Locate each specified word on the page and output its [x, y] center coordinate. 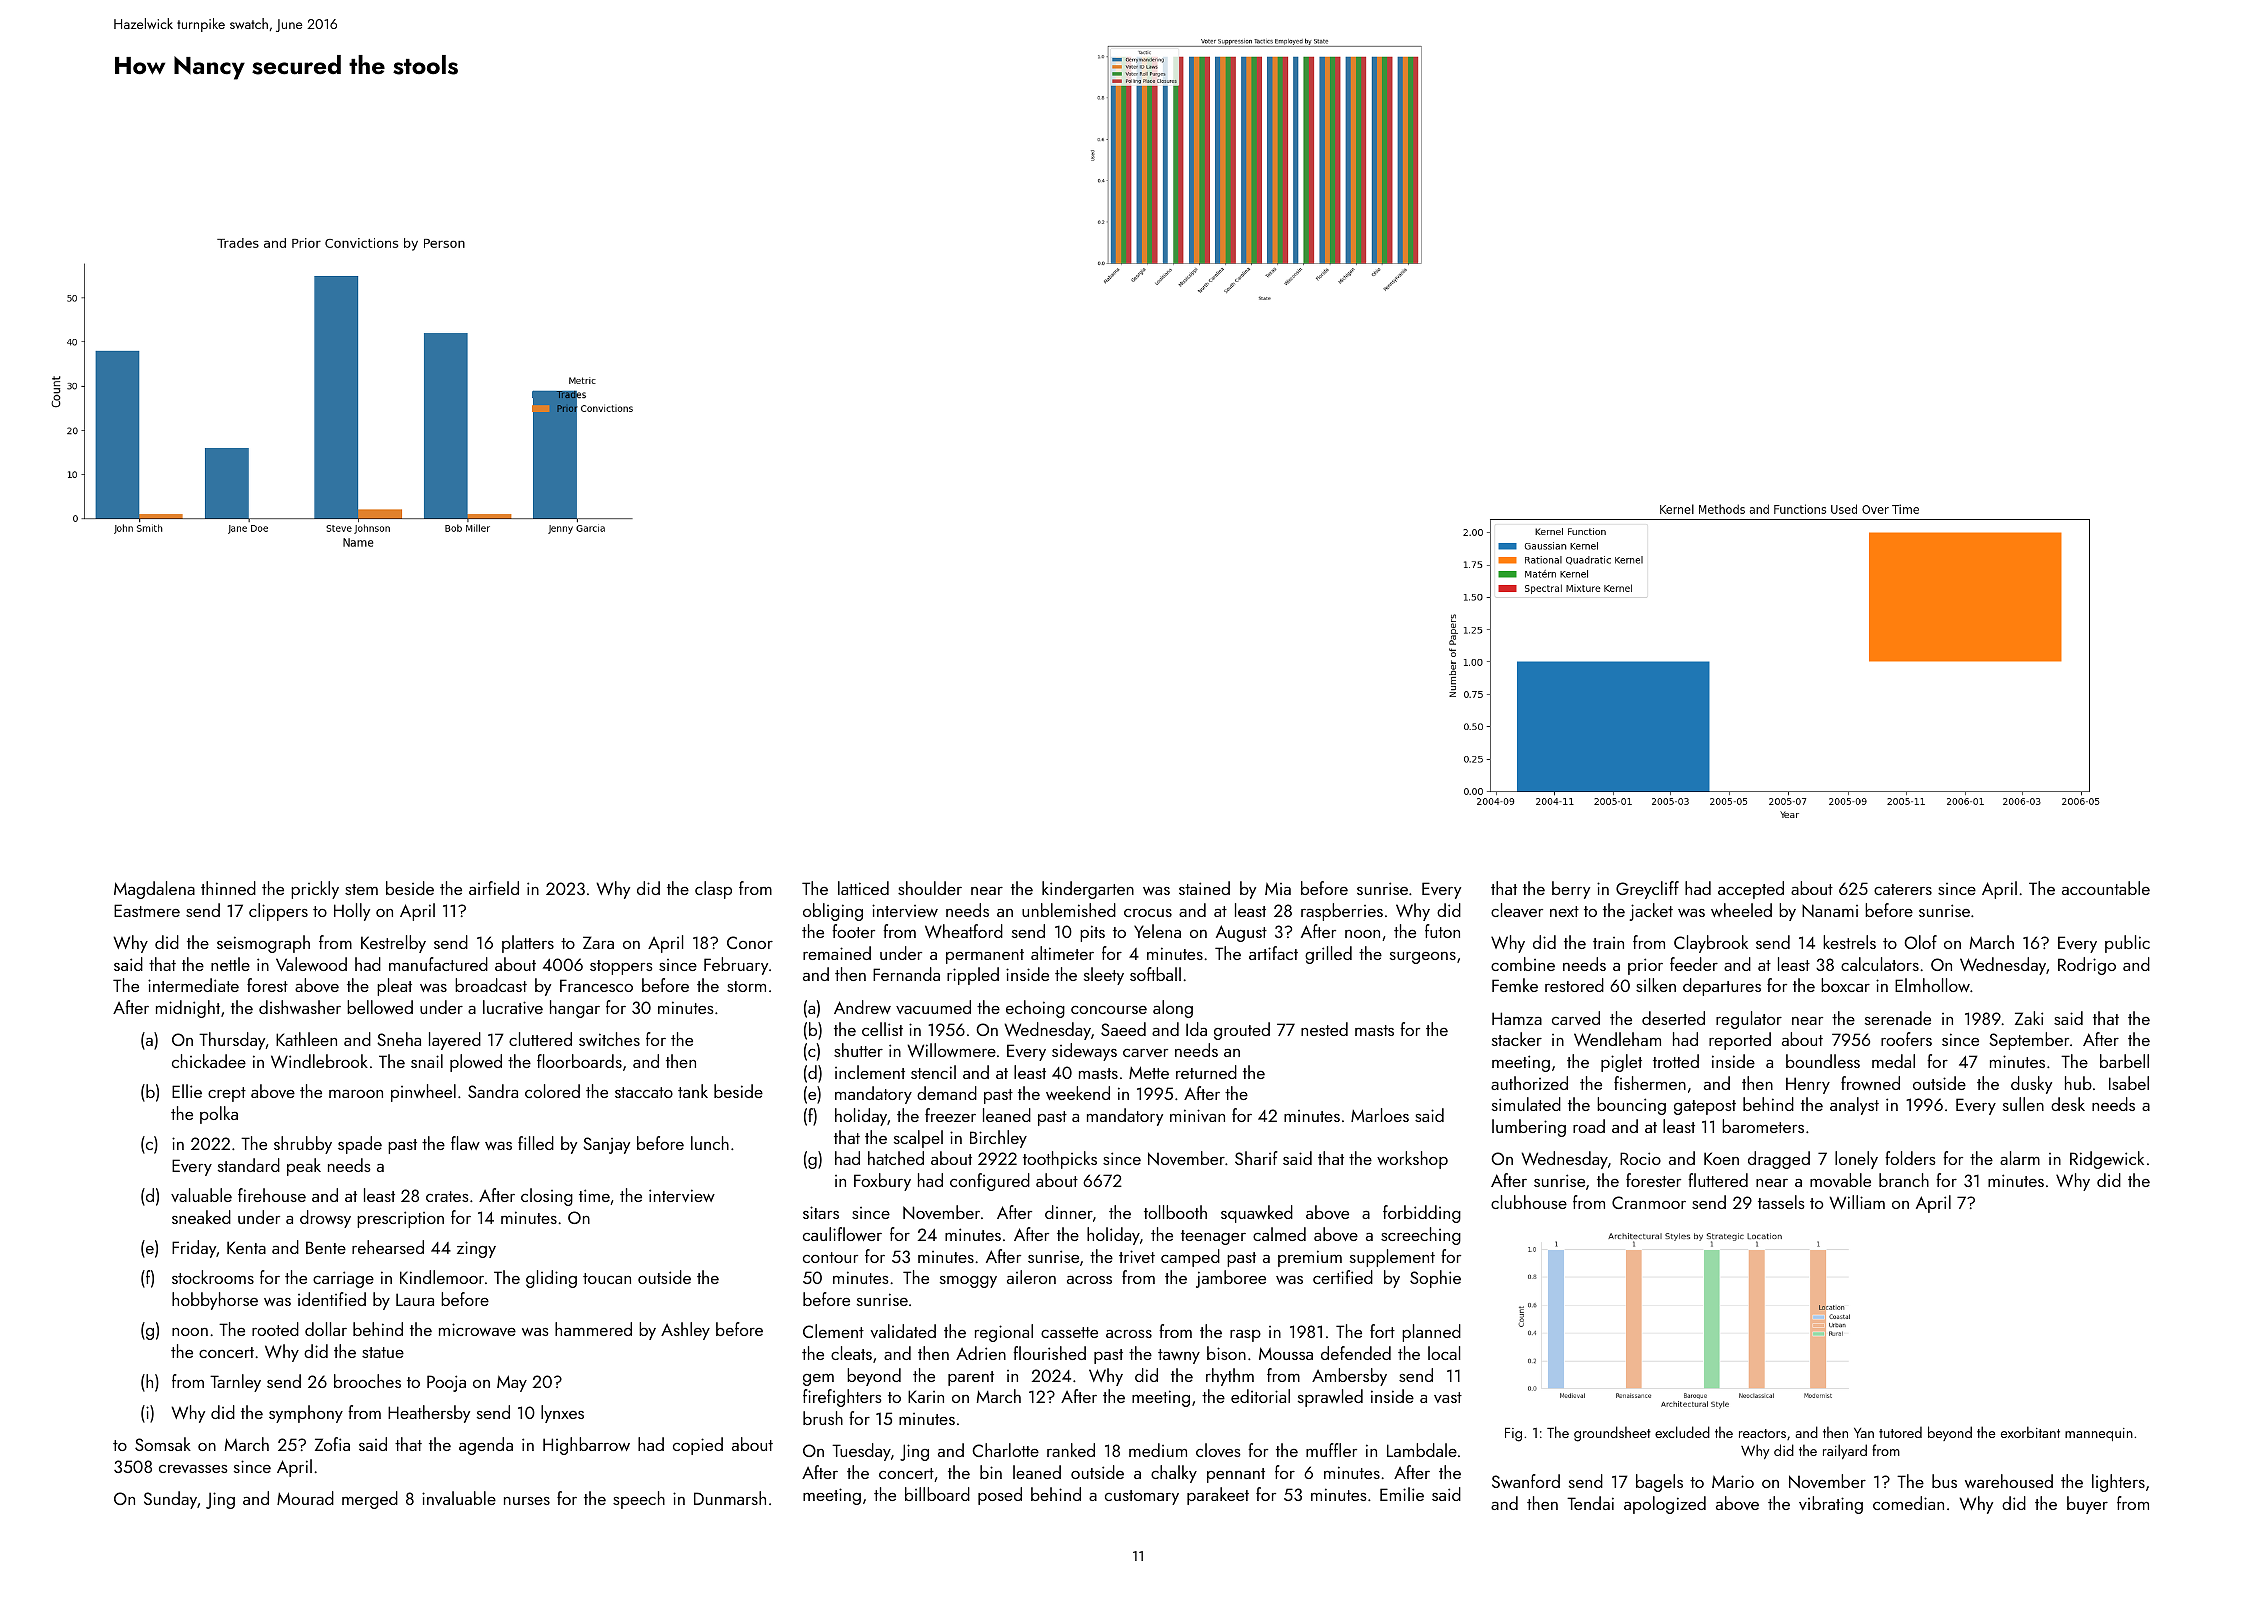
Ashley [685, 1331]
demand [947, 1093]
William [1857, 1202]
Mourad [305, 1498]
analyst [1854, 1106]
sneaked [201, 1217]
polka [219, 1115]
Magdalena [154, 890]
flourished [1049, 1353]
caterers [1903, 889]
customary [1142, 1497]
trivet [1137, 1256]
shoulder [930, 888]
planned [1431, 1333]
